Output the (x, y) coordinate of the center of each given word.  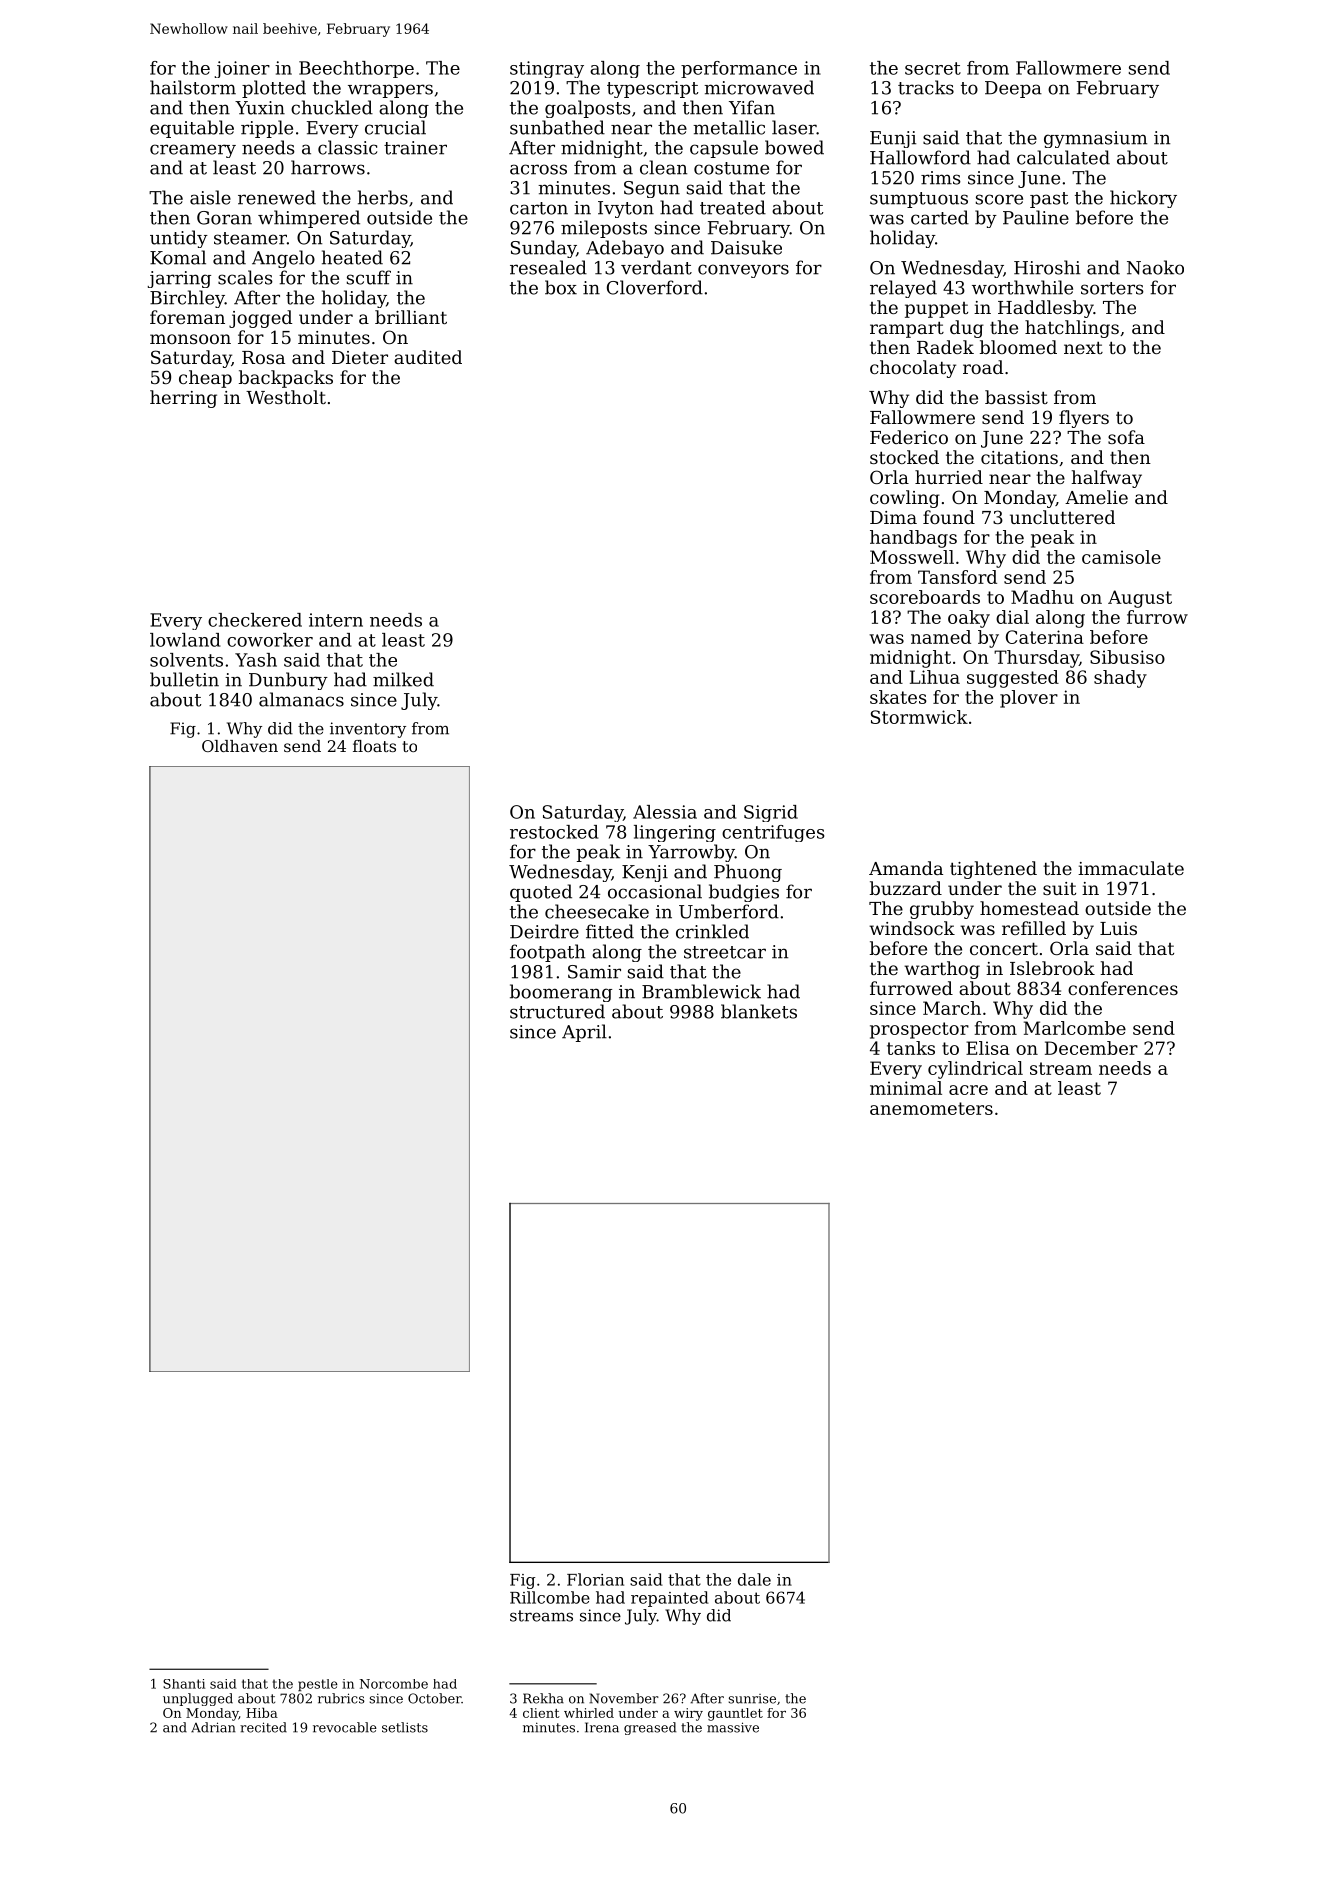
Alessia (665, 812)
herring (183, 399)
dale (754, 1579)
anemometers (931, 1108)
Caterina (1045, 637)
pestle (318, 1685)
